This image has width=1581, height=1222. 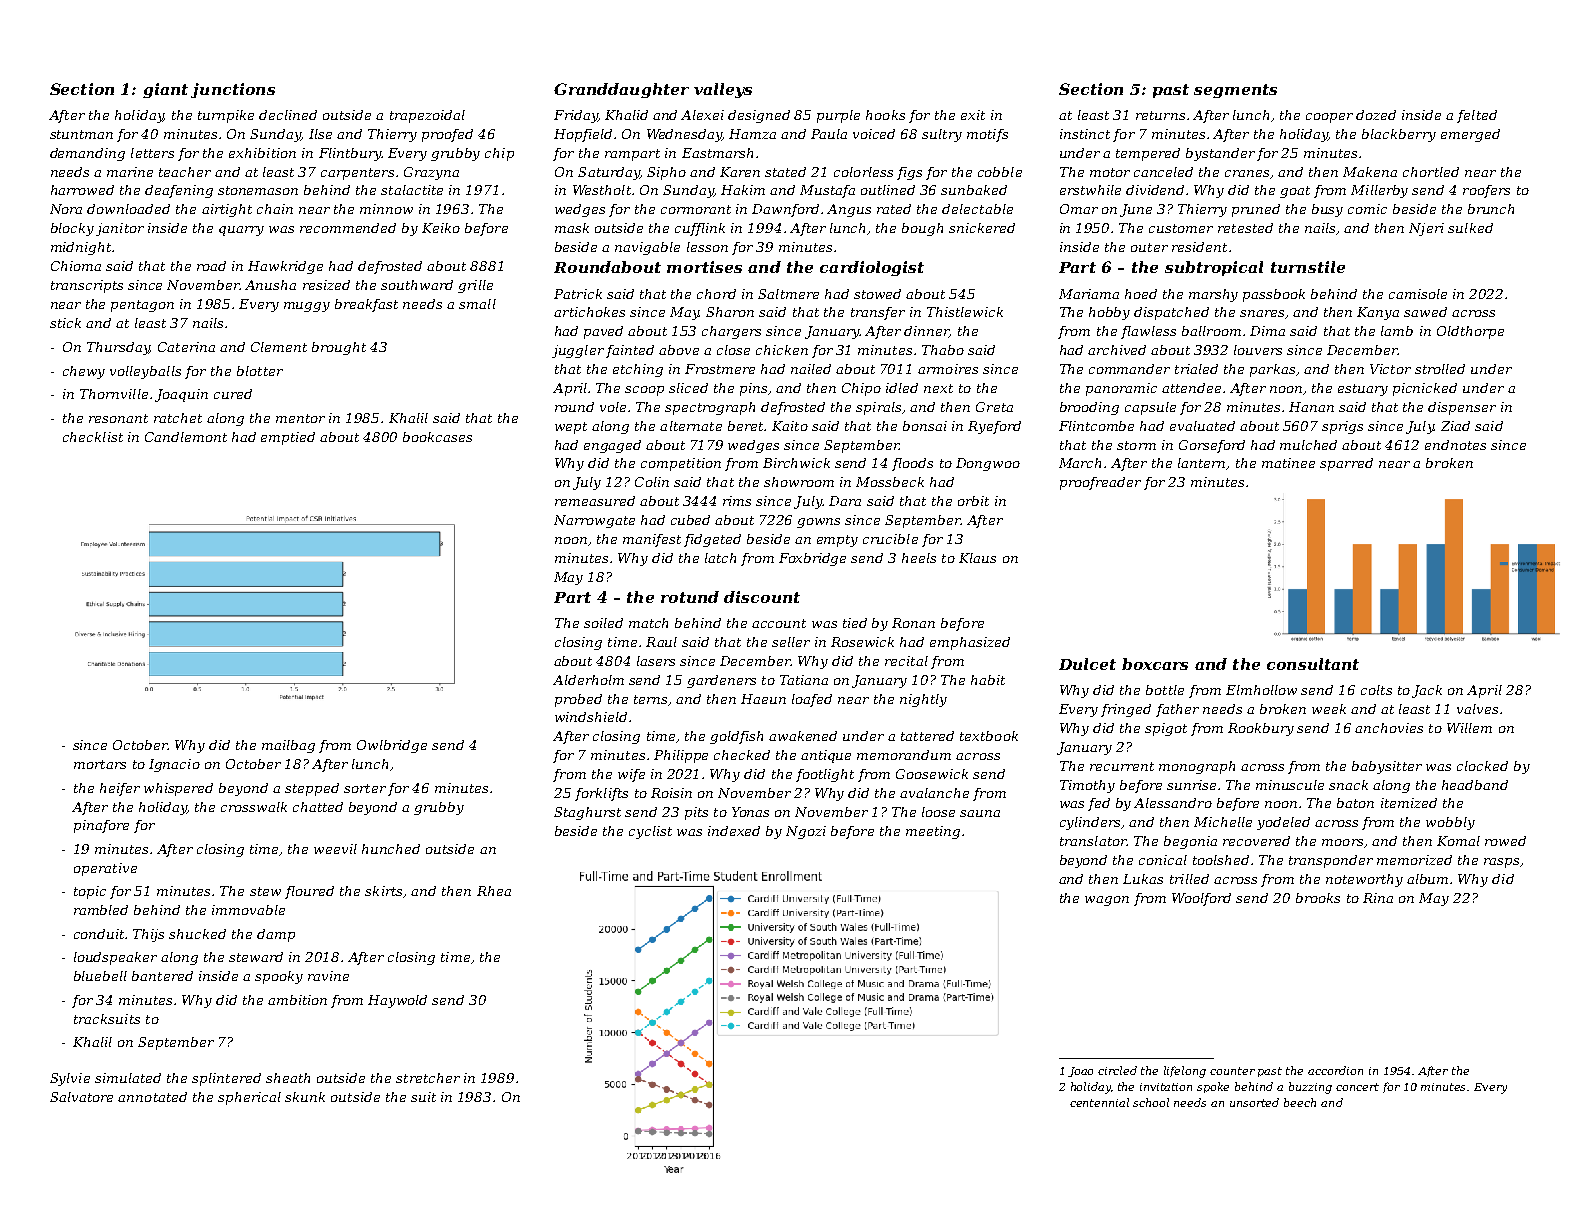 What do you see at coordinates (81, 134) in the image?
I see `stuntman` at bounding box center [81, 134].
